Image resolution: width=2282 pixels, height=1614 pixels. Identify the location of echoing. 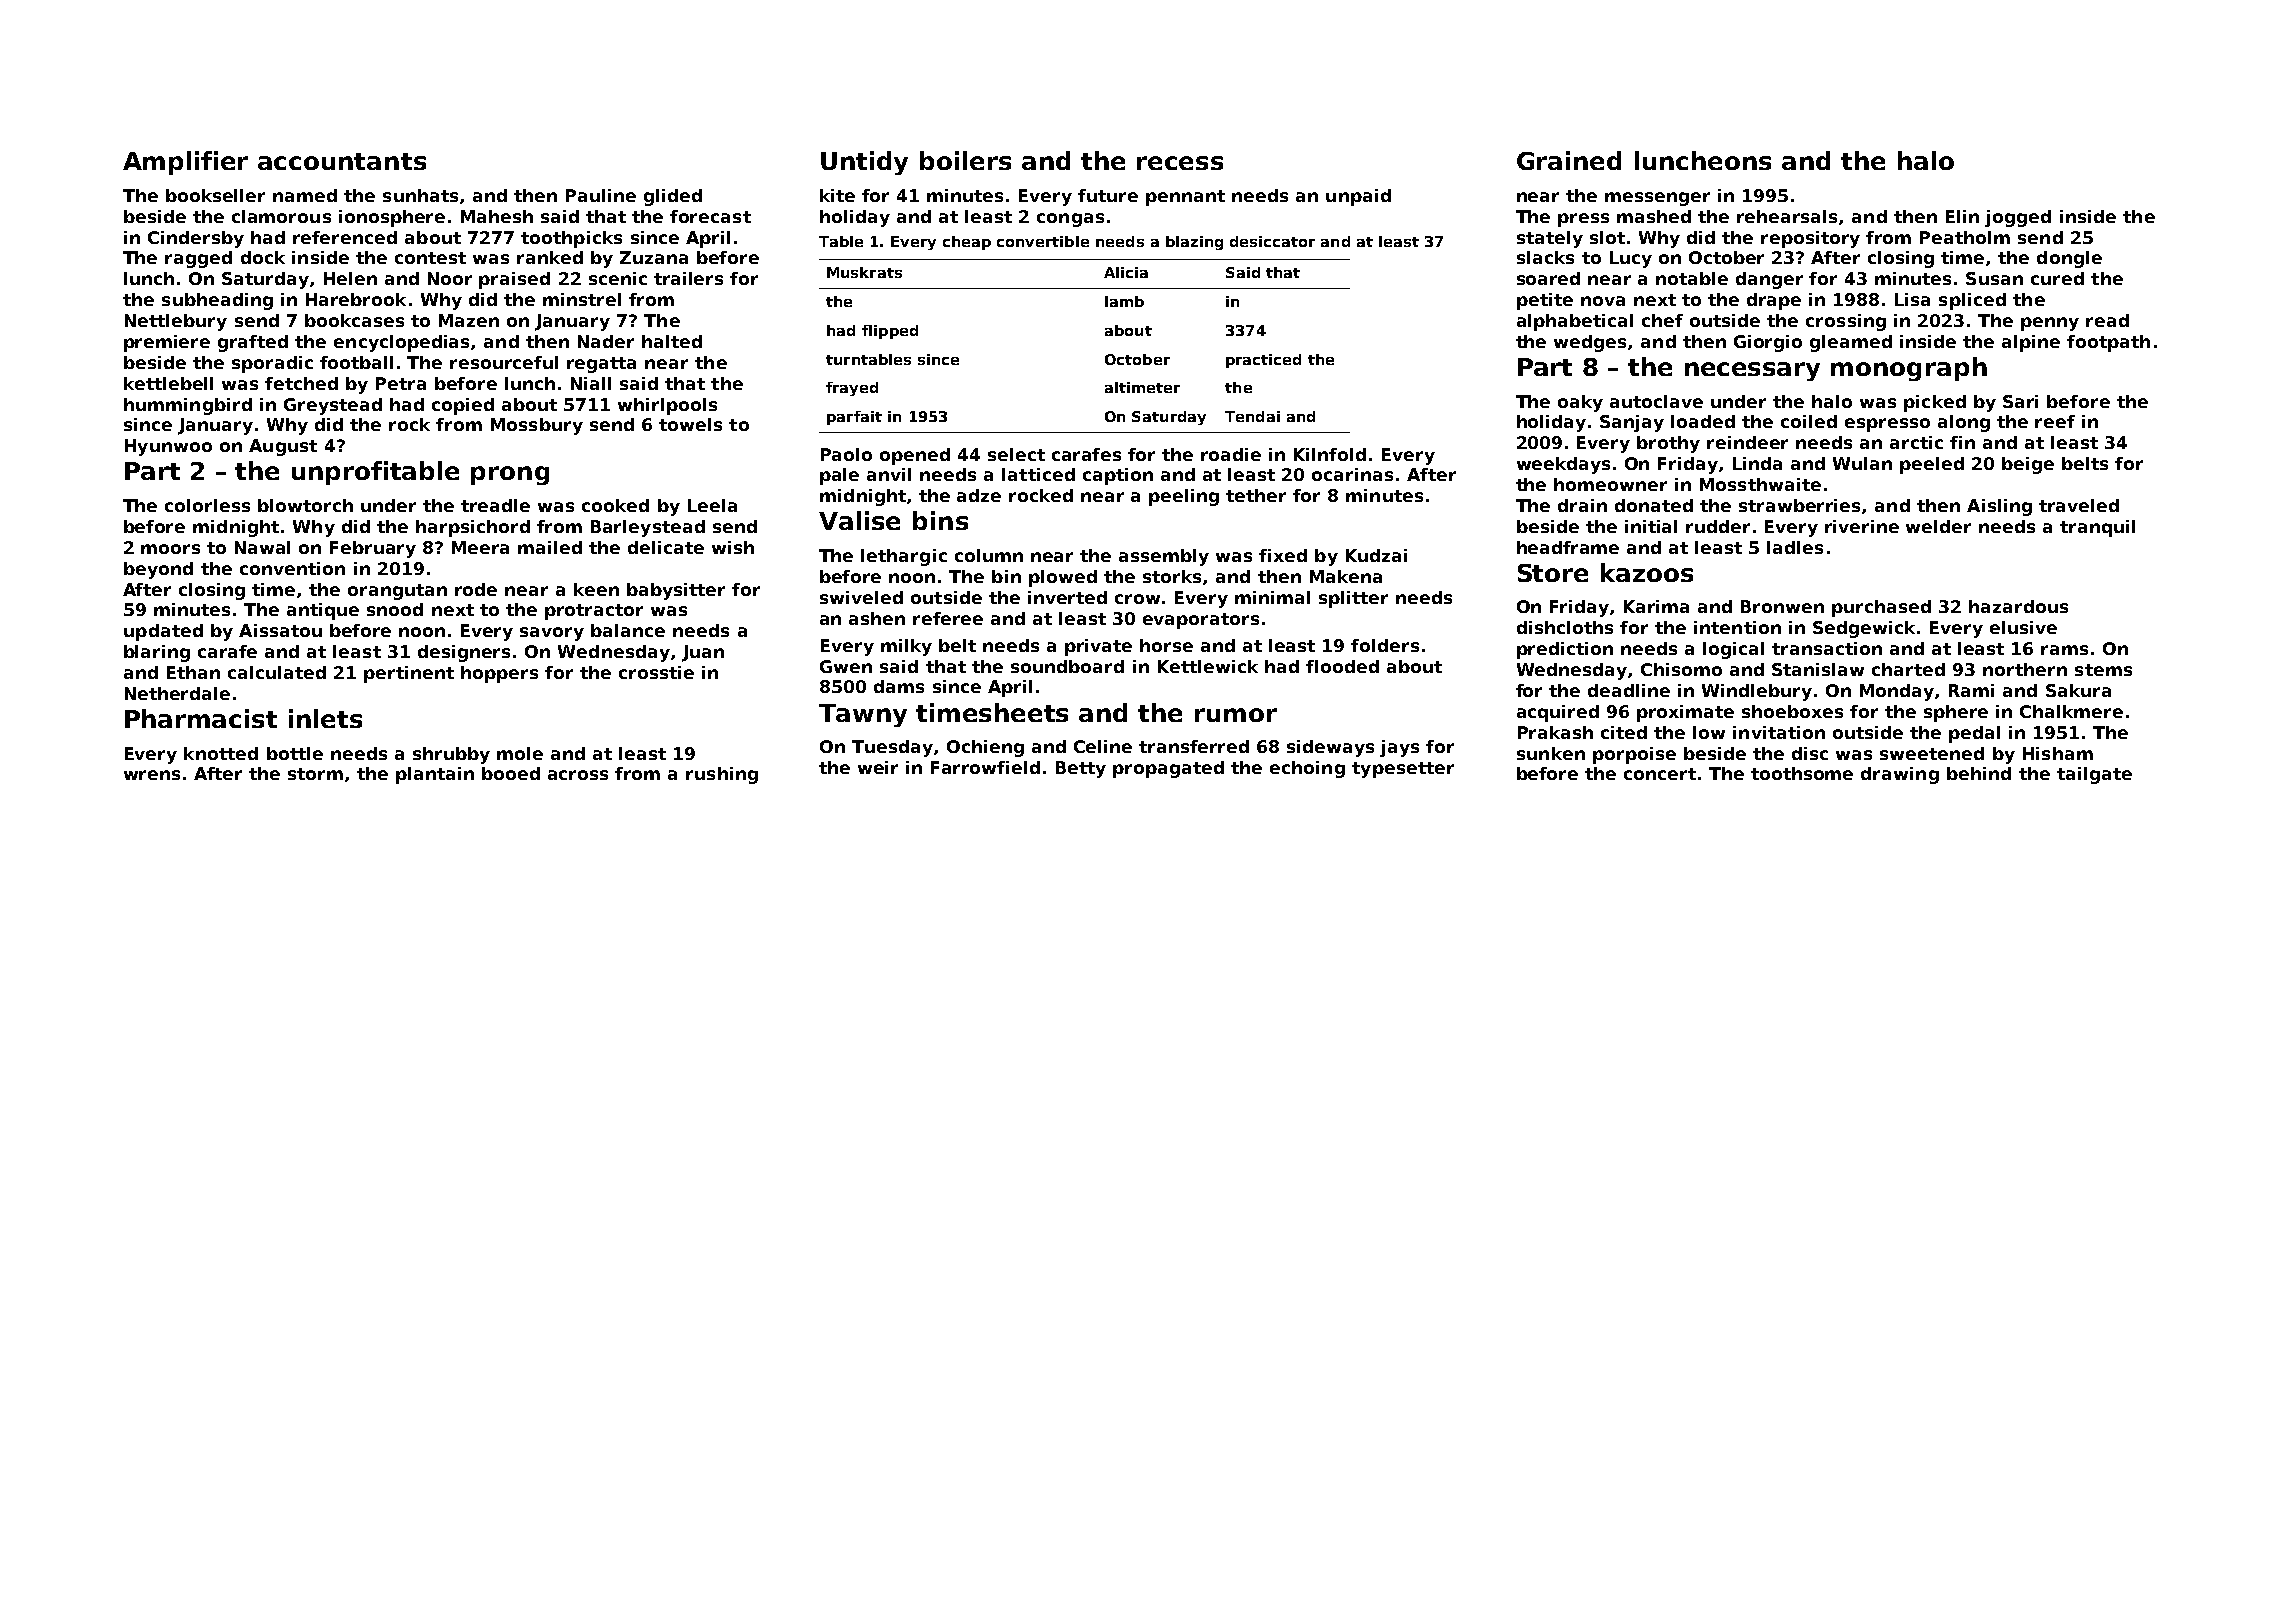
(1307, 769).
